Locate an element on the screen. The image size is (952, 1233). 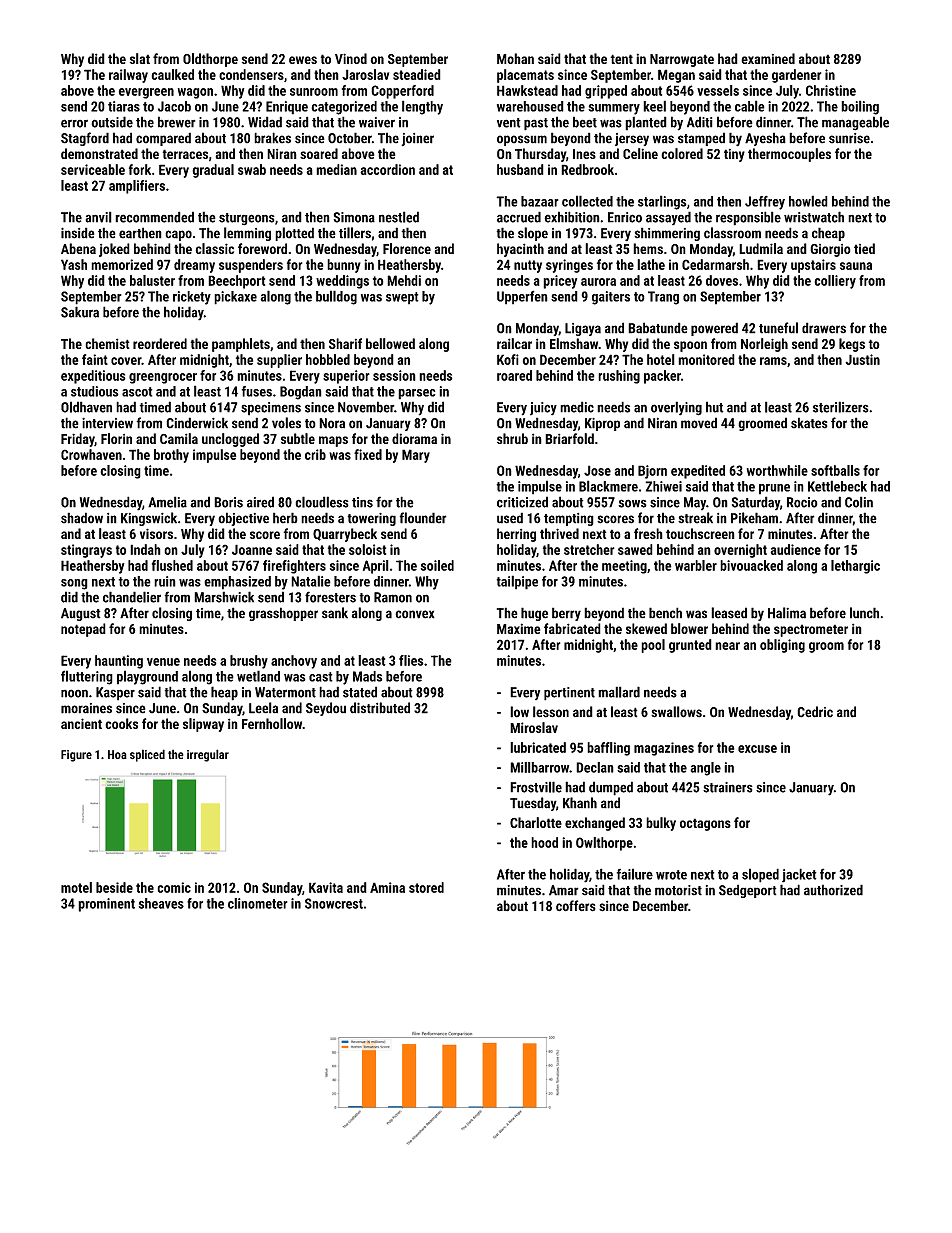
Narrowgate is located at coordinates (682, 60).
